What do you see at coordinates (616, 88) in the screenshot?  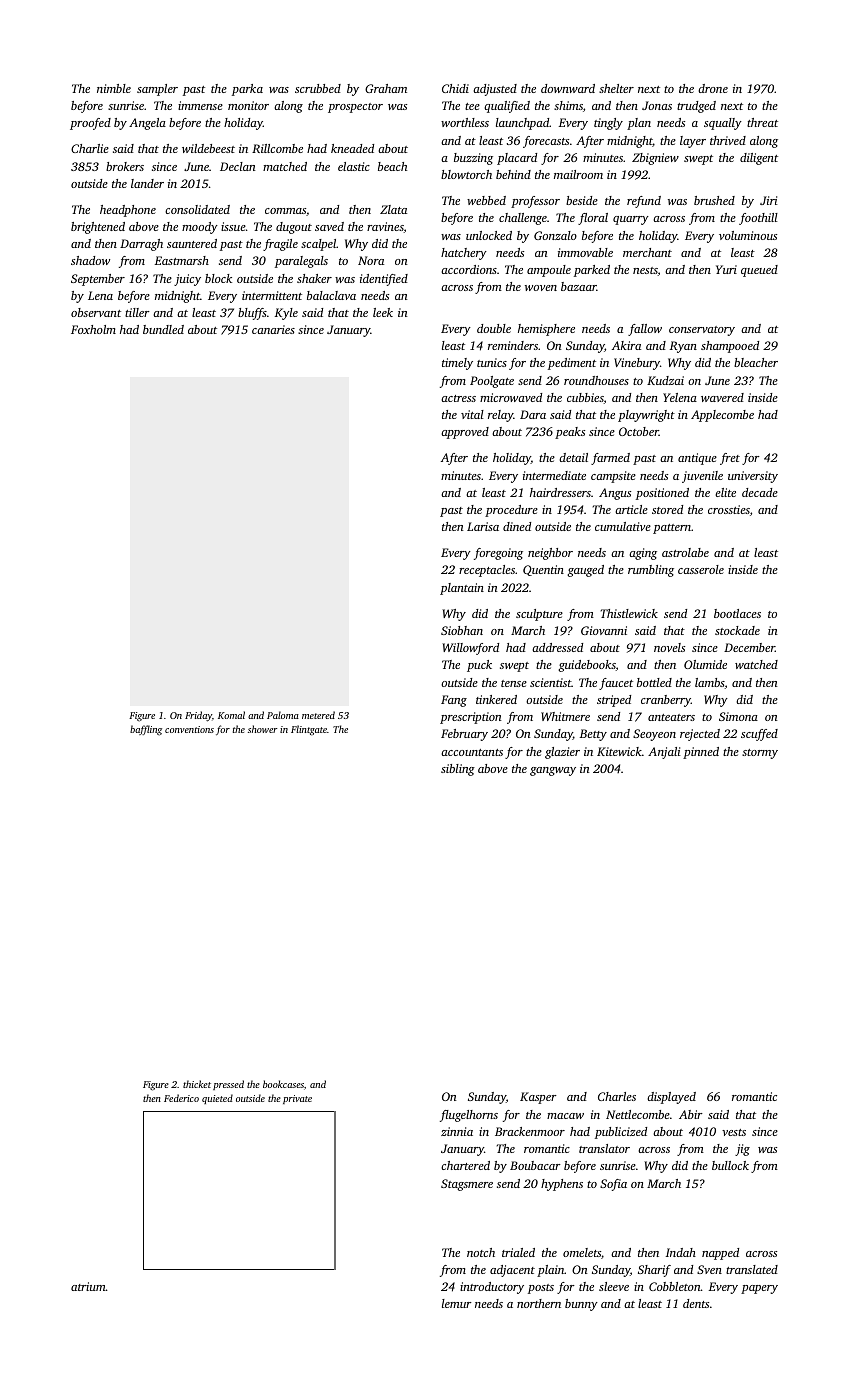 I see `shelter` at bounding box center [616, 88].
